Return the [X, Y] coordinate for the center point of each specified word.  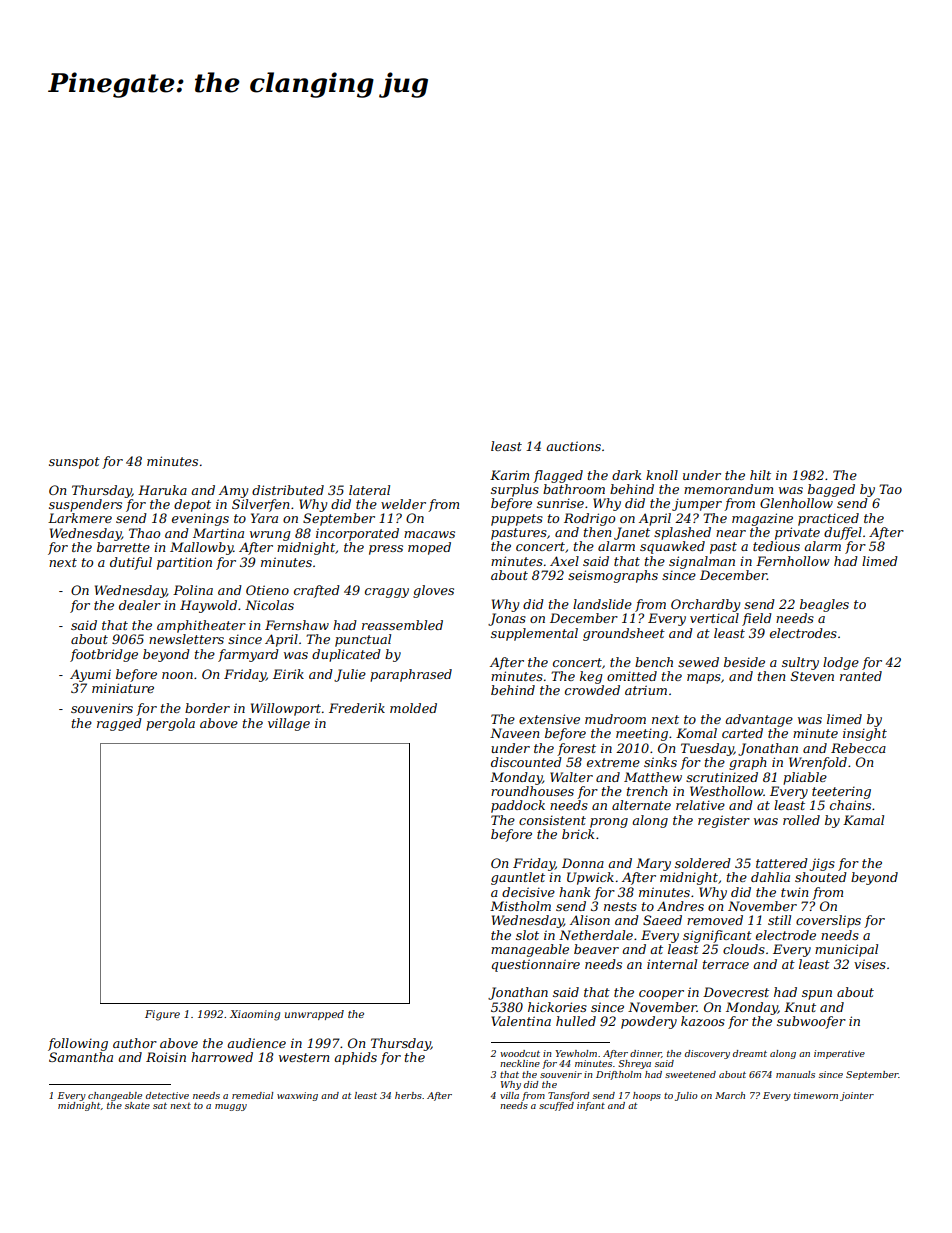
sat [160, 1105]
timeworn [816, 1095]
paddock [518, 806]
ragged [119, 724]
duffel [843, 533]
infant [591, 1106]
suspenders [85, 505]
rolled [801, 820]
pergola [170, 724]
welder [403, 504]
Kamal [863, 820]
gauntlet [518, 878]
